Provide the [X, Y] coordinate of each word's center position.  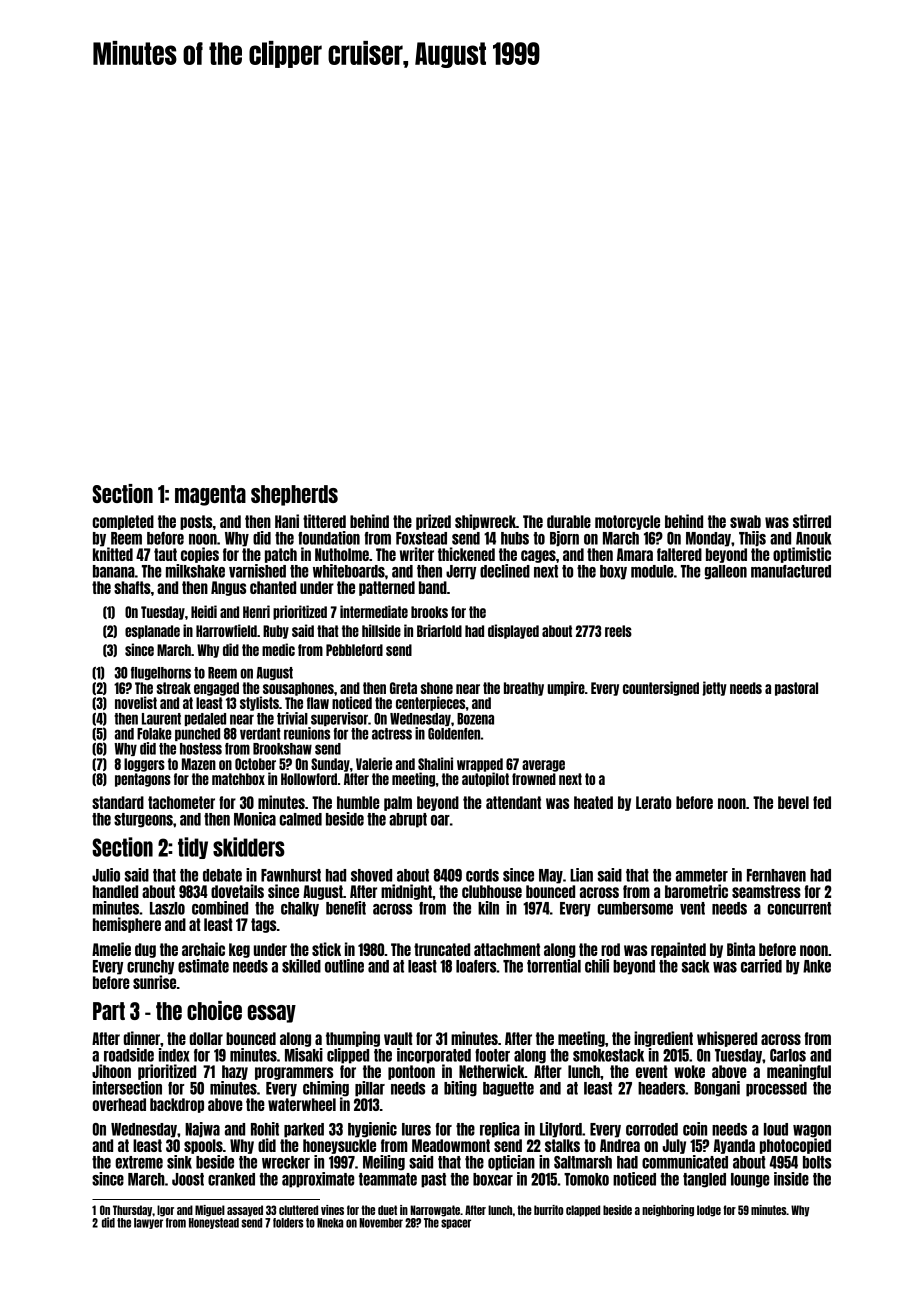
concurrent [799, 908]
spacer [456, 1224]
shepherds [294, 495]
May [551, 876]
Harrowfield [226, 630]
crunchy [150, 967]
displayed [513, 631]
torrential [554, 966]
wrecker [286, 1162]
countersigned [661, 688]
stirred [812, 521]
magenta [210, 495]
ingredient [663, 1039]
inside [791, 1179]
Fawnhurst [291, 875]
